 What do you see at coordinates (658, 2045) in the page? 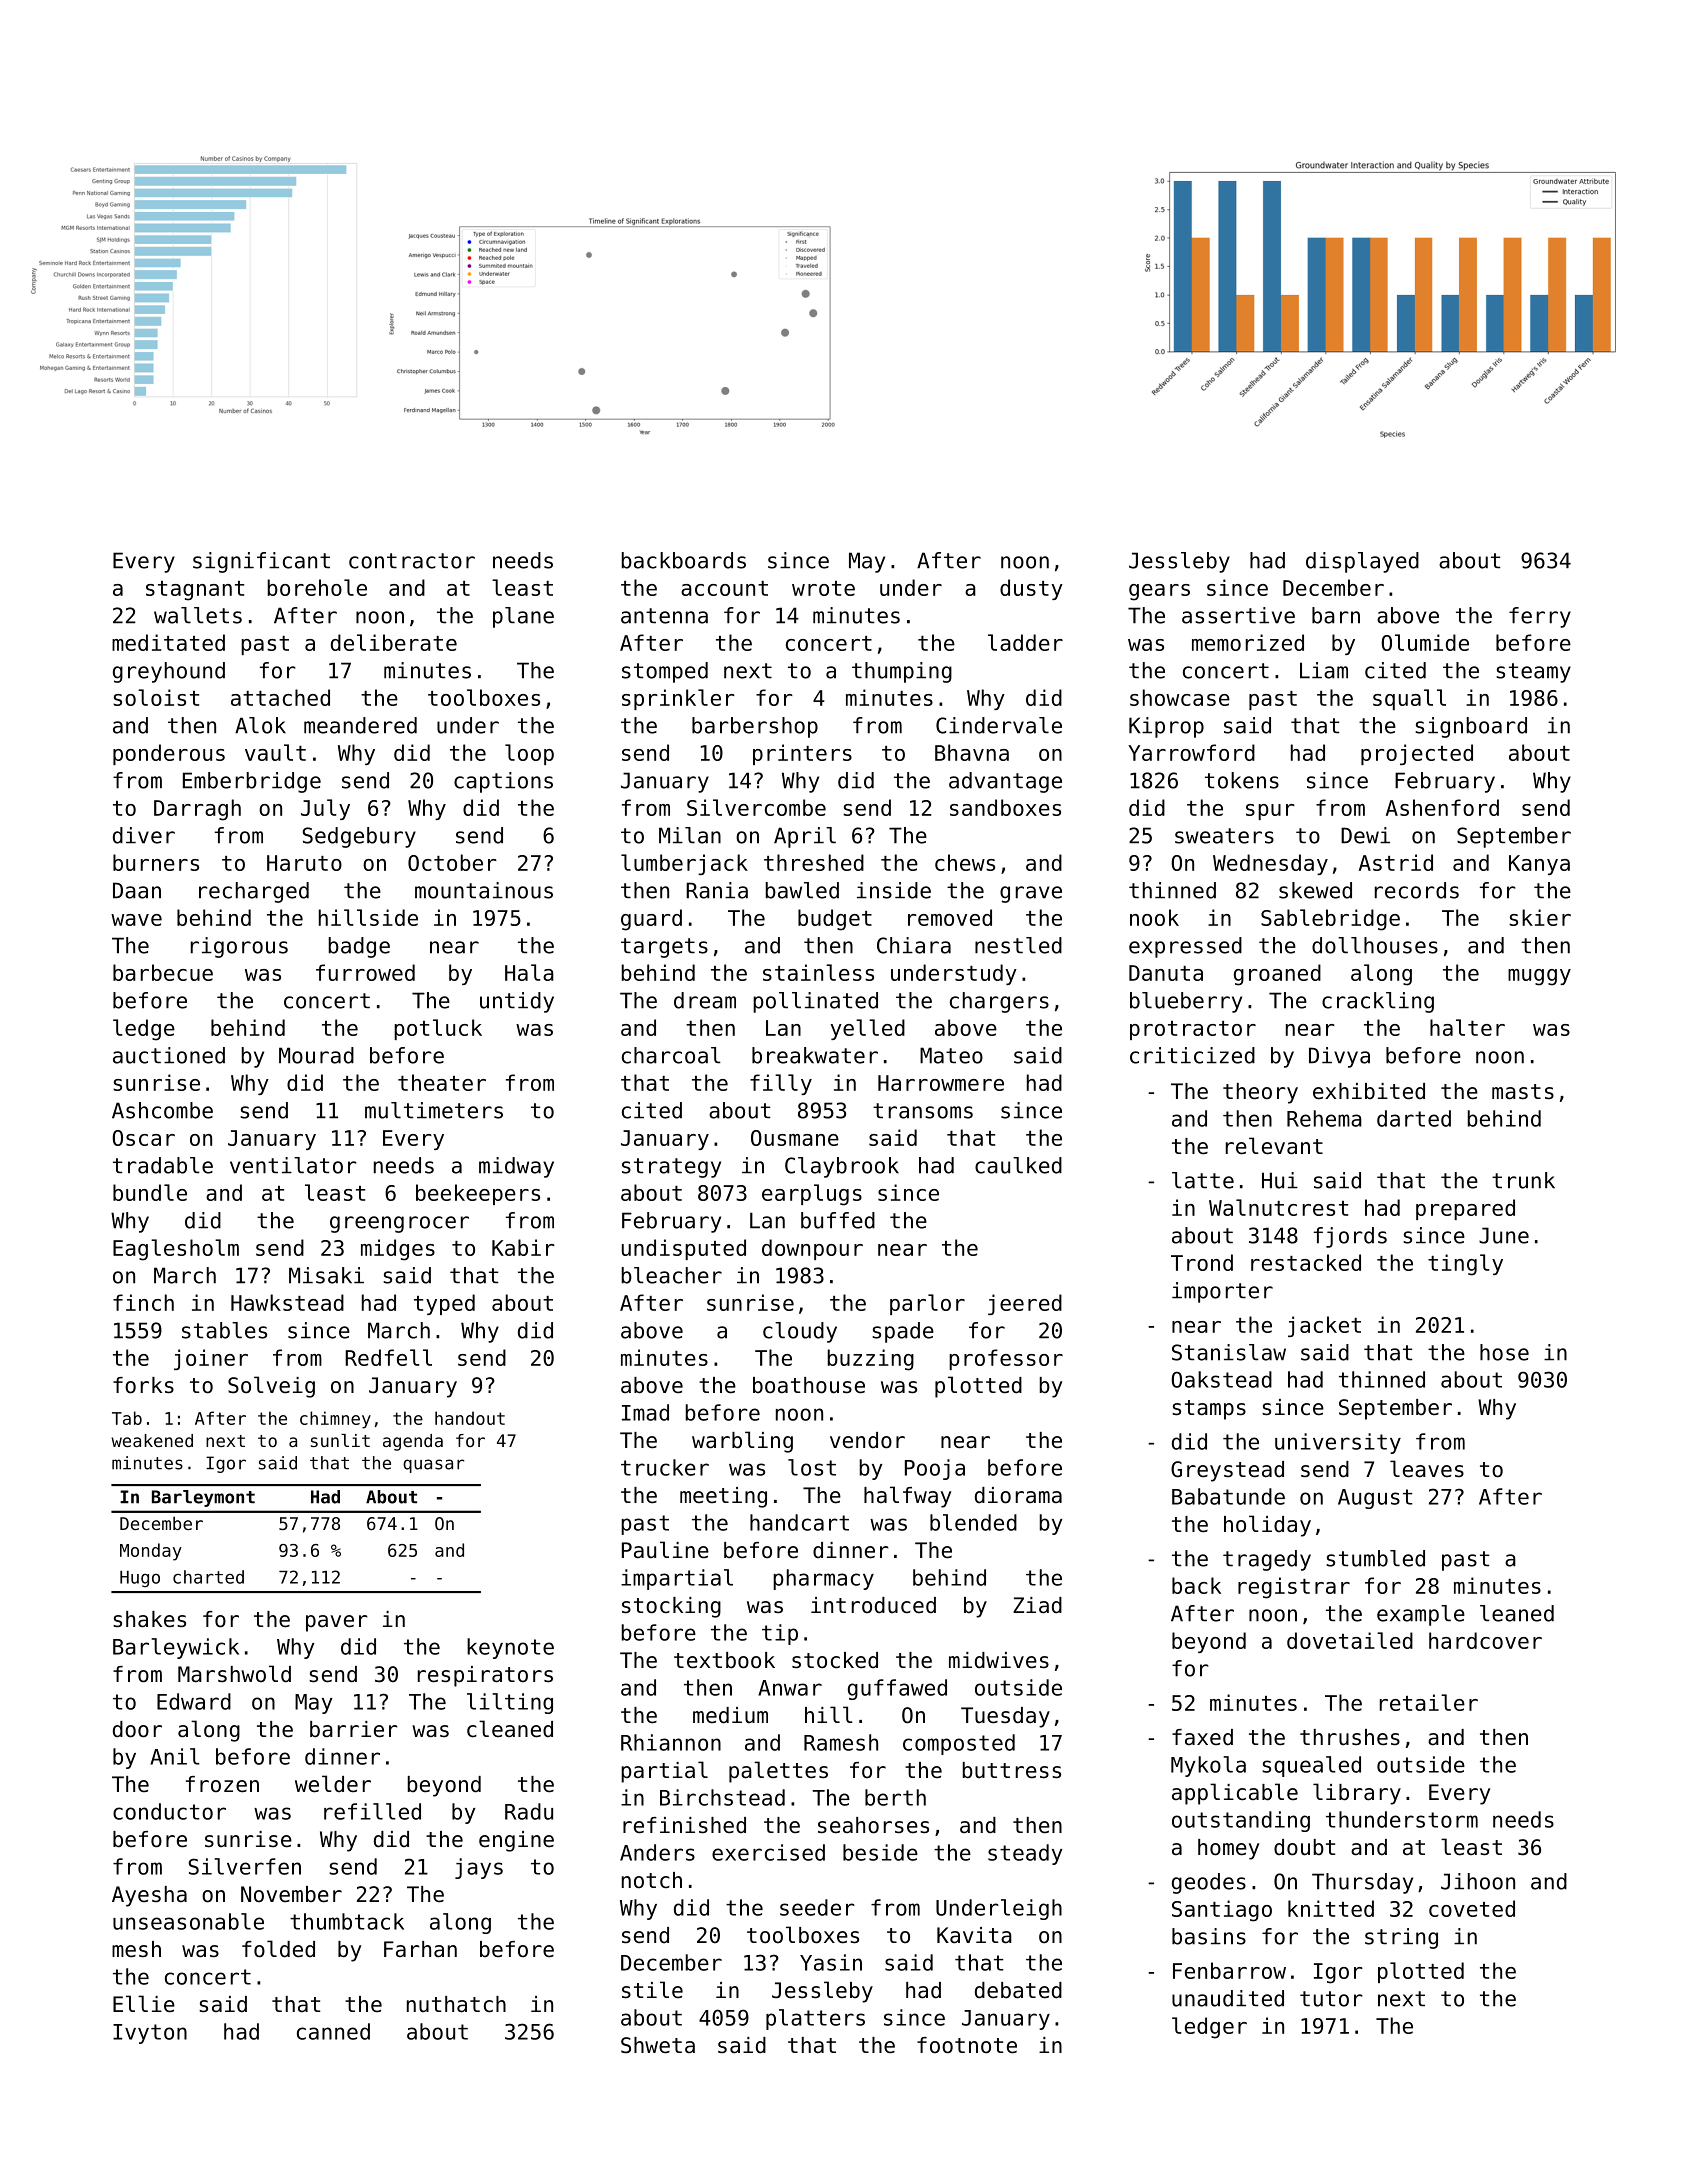
I see `Shweta` at bounding box center [658, 2045].
